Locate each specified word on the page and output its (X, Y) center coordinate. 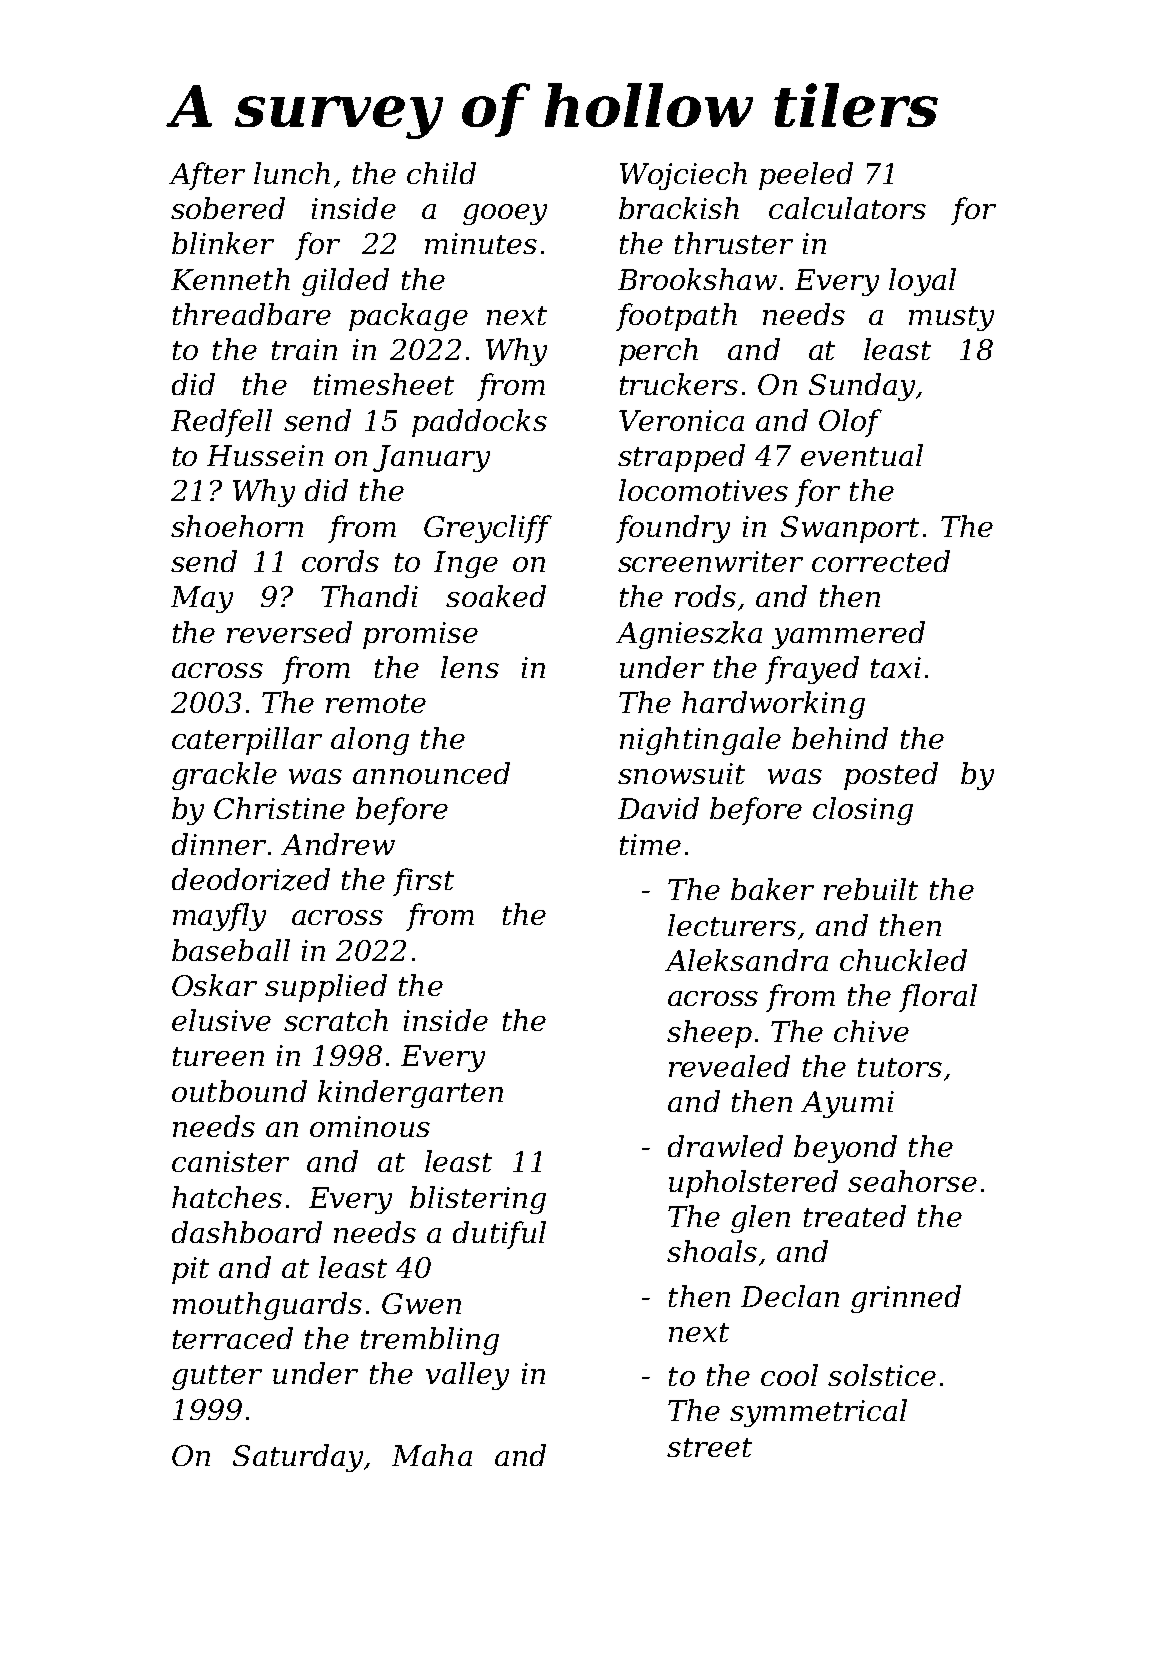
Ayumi (847, 1104)
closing (863, 811)
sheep (709, 1034)
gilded (345, 282)
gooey (505, 214)
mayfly (219, 917)
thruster (734, 243)
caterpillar (247, 741)
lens (470, 667)
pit (190, 1270)
